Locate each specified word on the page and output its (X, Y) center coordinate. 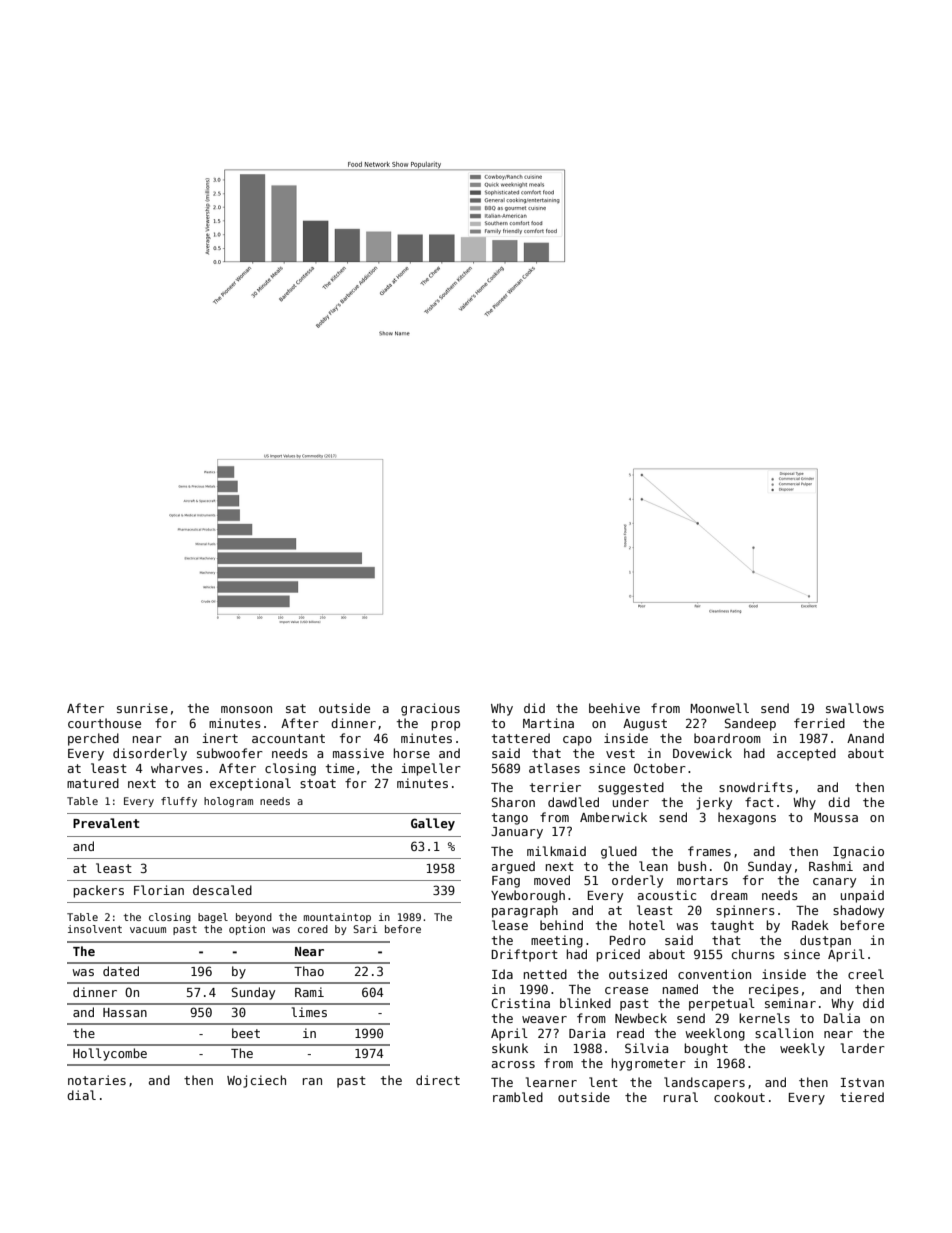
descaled (222, 890)
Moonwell (720, 708)
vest (620, 753)
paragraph (525, 911)
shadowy (858, 911)
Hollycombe (110, 1054)
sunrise (142, 708)
